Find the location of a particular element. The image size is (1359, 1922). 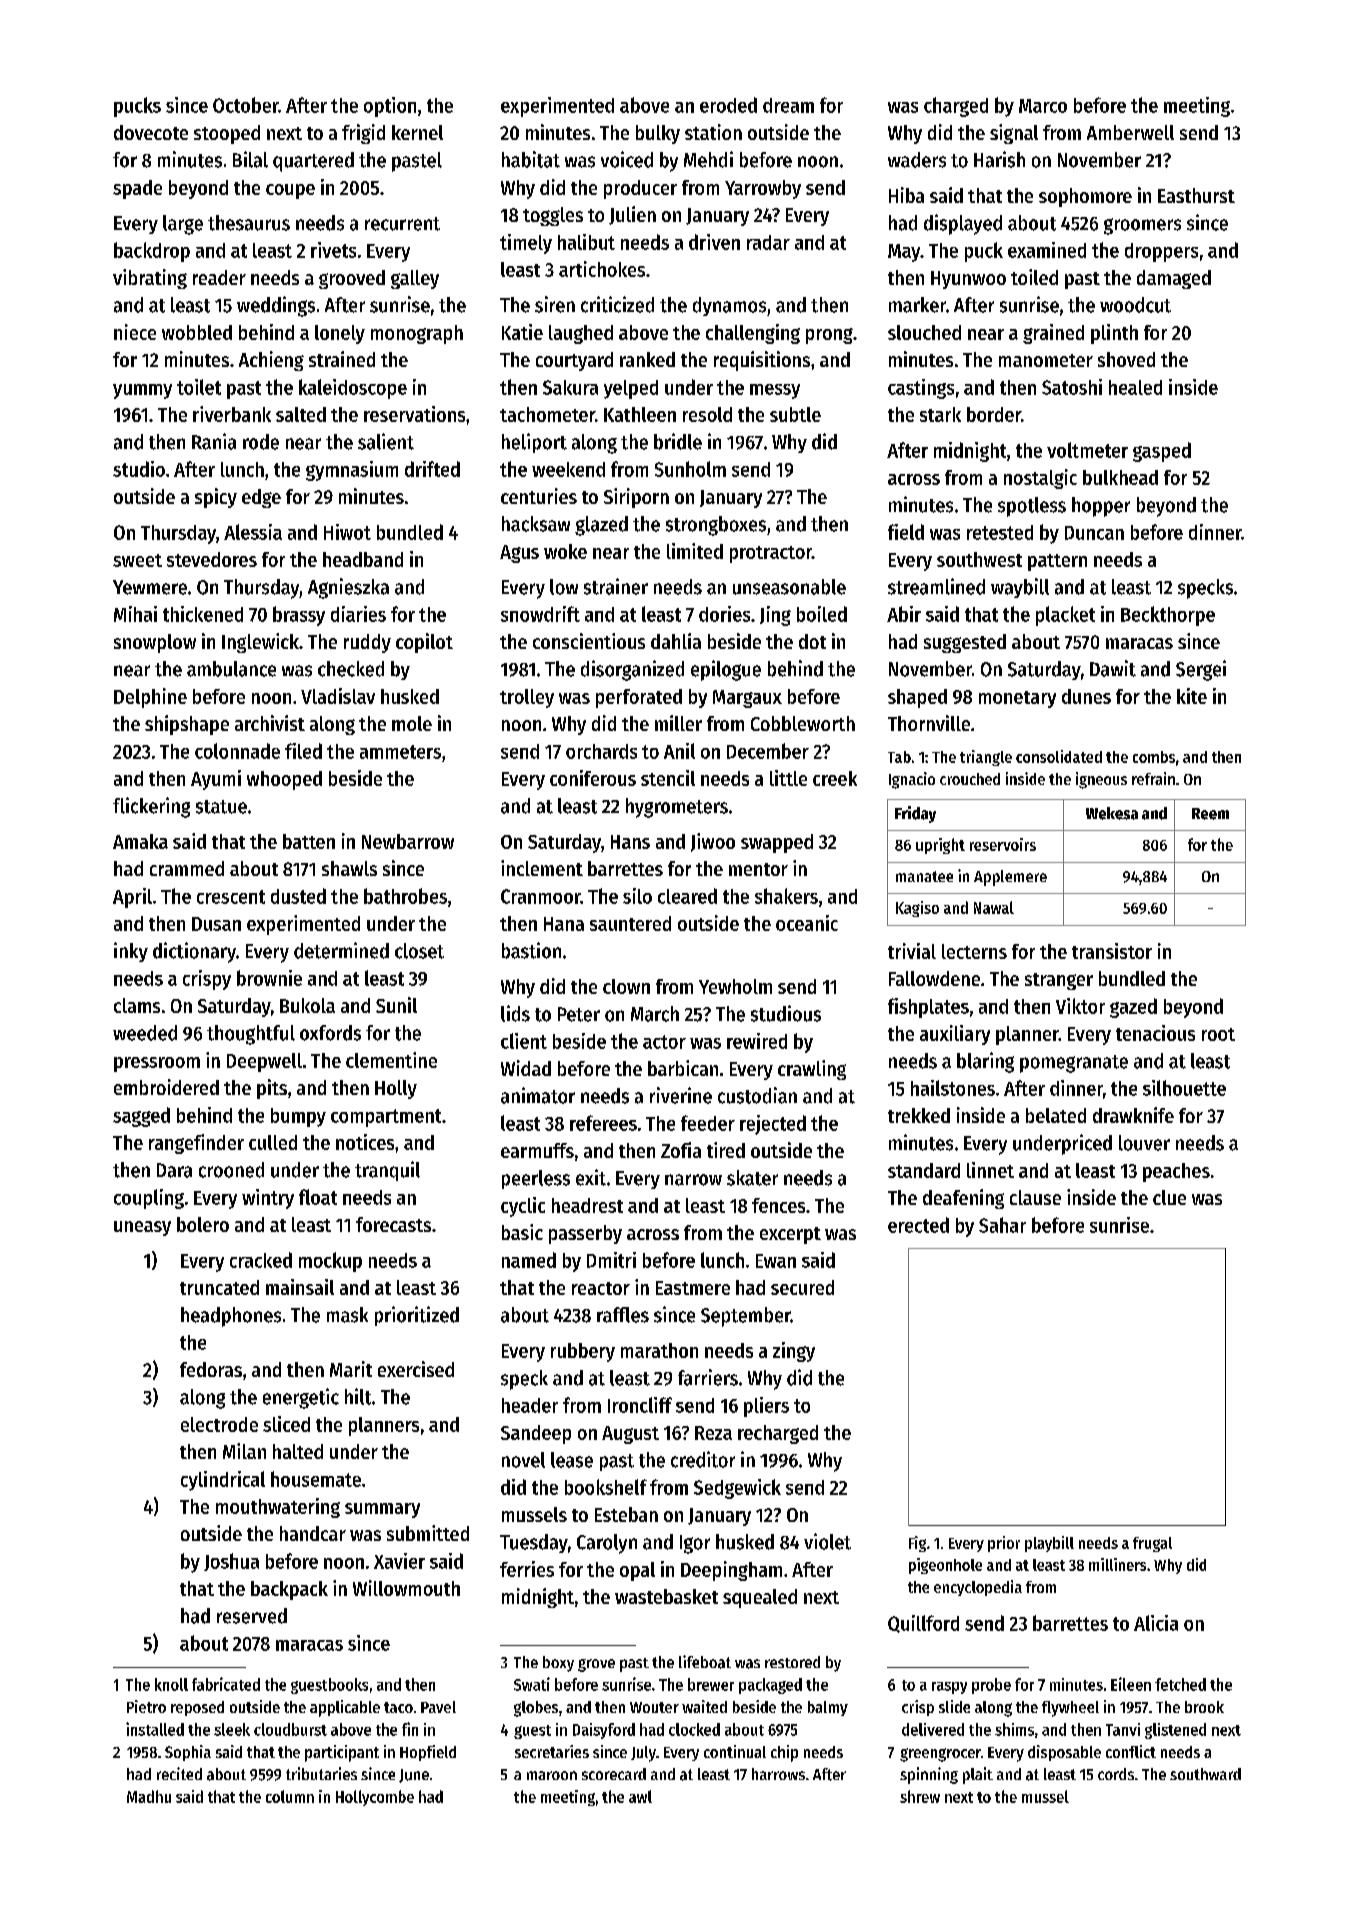

sweet is located at coordinates (137, 560).
